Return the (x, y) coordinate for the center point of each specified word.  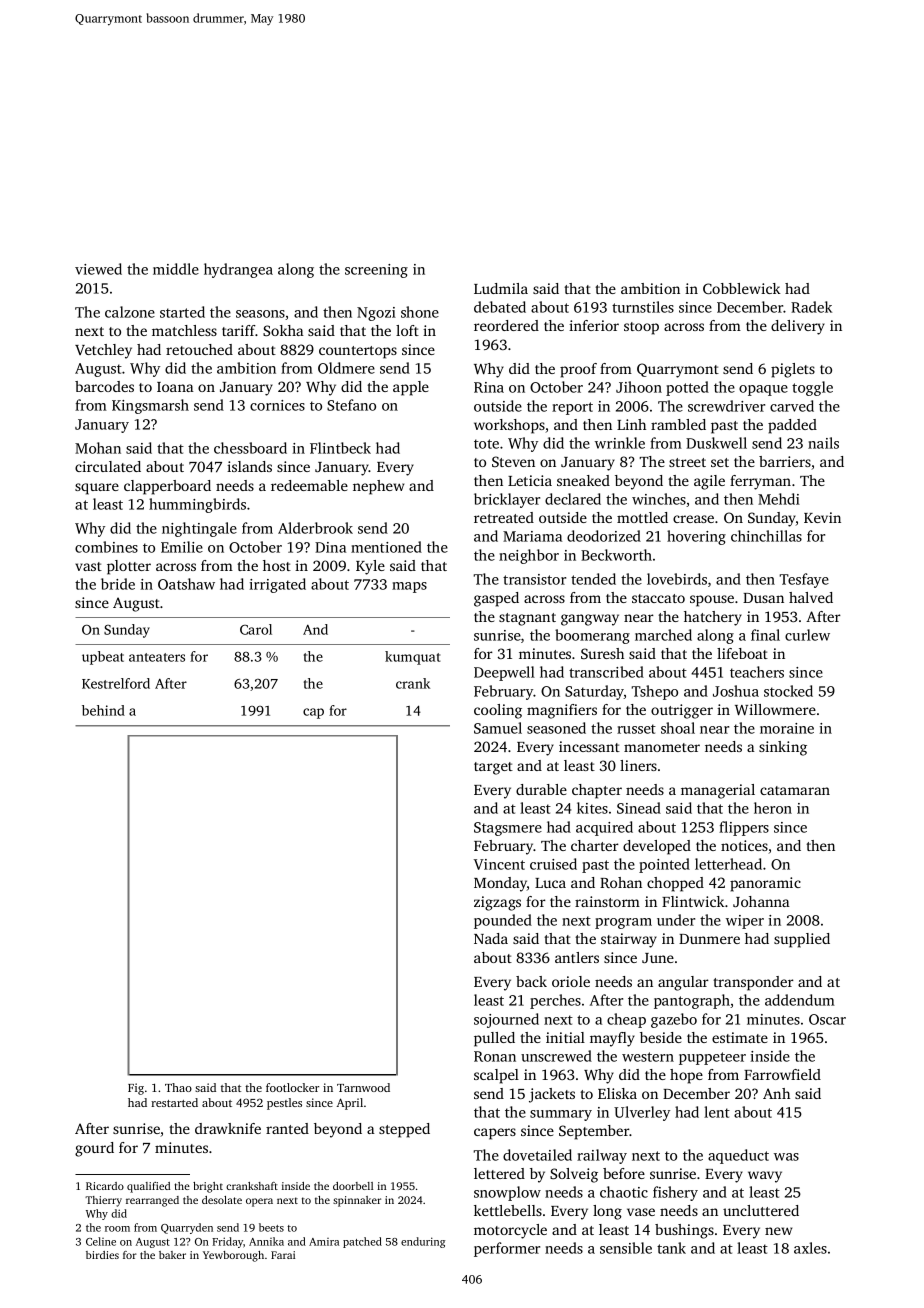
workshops (509, 426)
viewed (98, 269)
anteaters (157, 657)
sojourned (506, 1020)
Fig (136, 1089)
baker (172, 1255)
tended (593, 579)
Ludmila (501, 288)
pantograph (692, 1001)
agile (709, 482)
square (97, 489)
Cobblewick (742, 288)
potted (687, 388)
